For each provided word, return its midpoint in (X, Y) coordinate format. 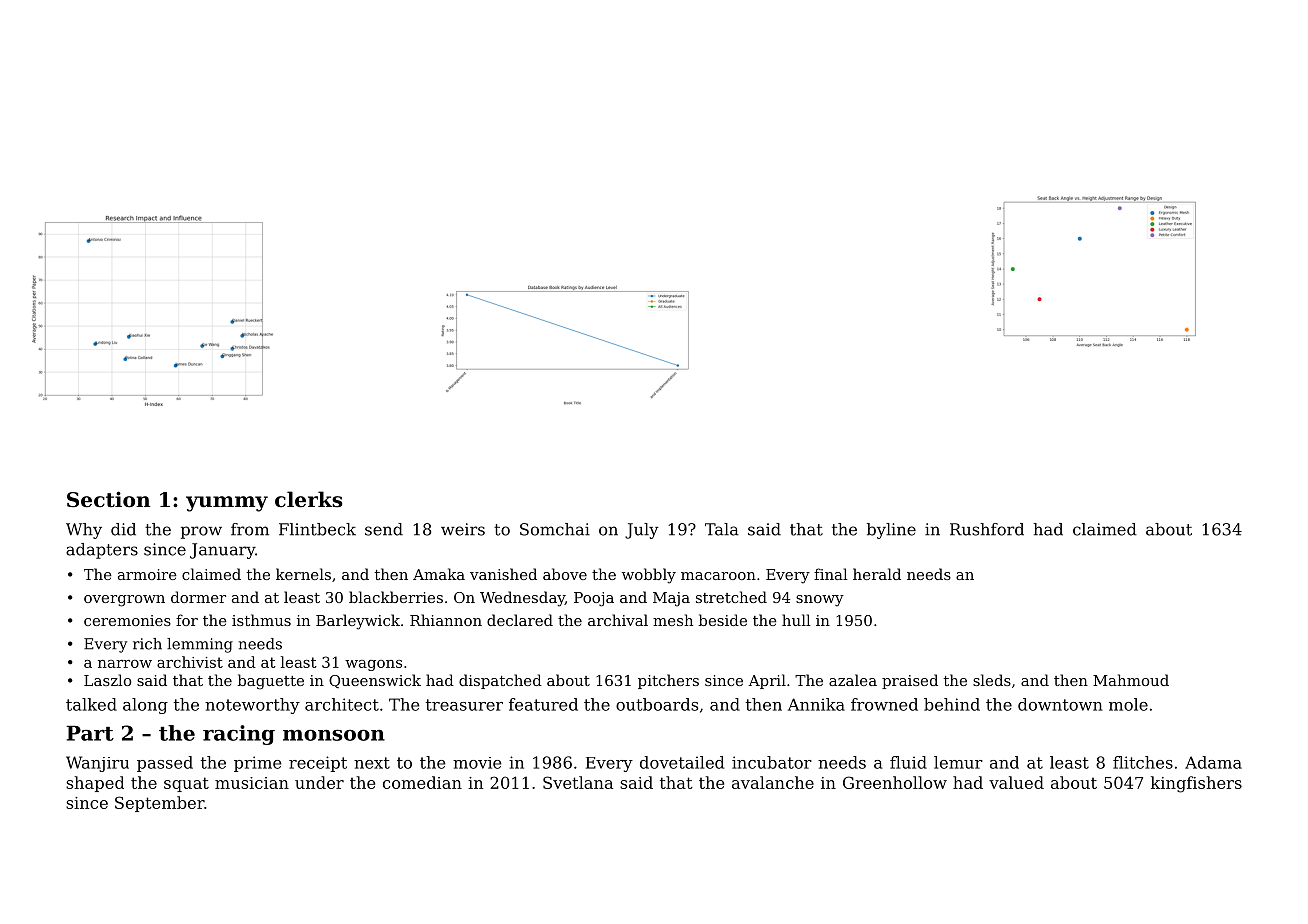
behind (952, 704)
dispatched (500, 681)
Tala (722, 529)
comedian (422, 782)
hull (796, 620)
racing (239, 735)
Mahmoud (1131, 680)
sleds (992, 680)
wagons (373, 665)
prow (201, 532)
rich (147, 644)
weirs (463, 529)
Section (109, 499)
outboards (657, 704)
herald (877, 574)
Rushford (987, 529)
